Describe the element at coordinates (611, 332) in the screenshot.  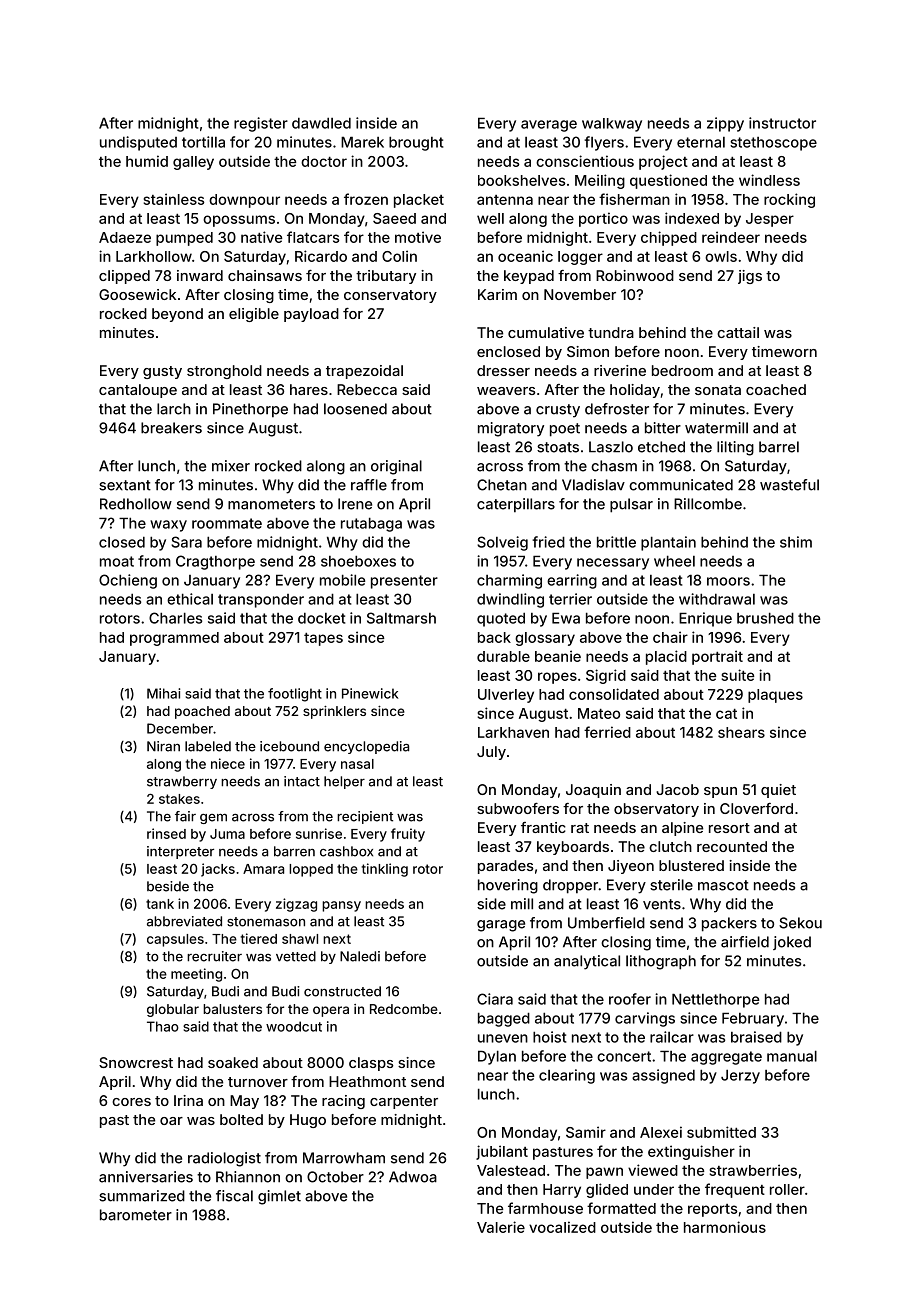
I see `tundra` at that location.
